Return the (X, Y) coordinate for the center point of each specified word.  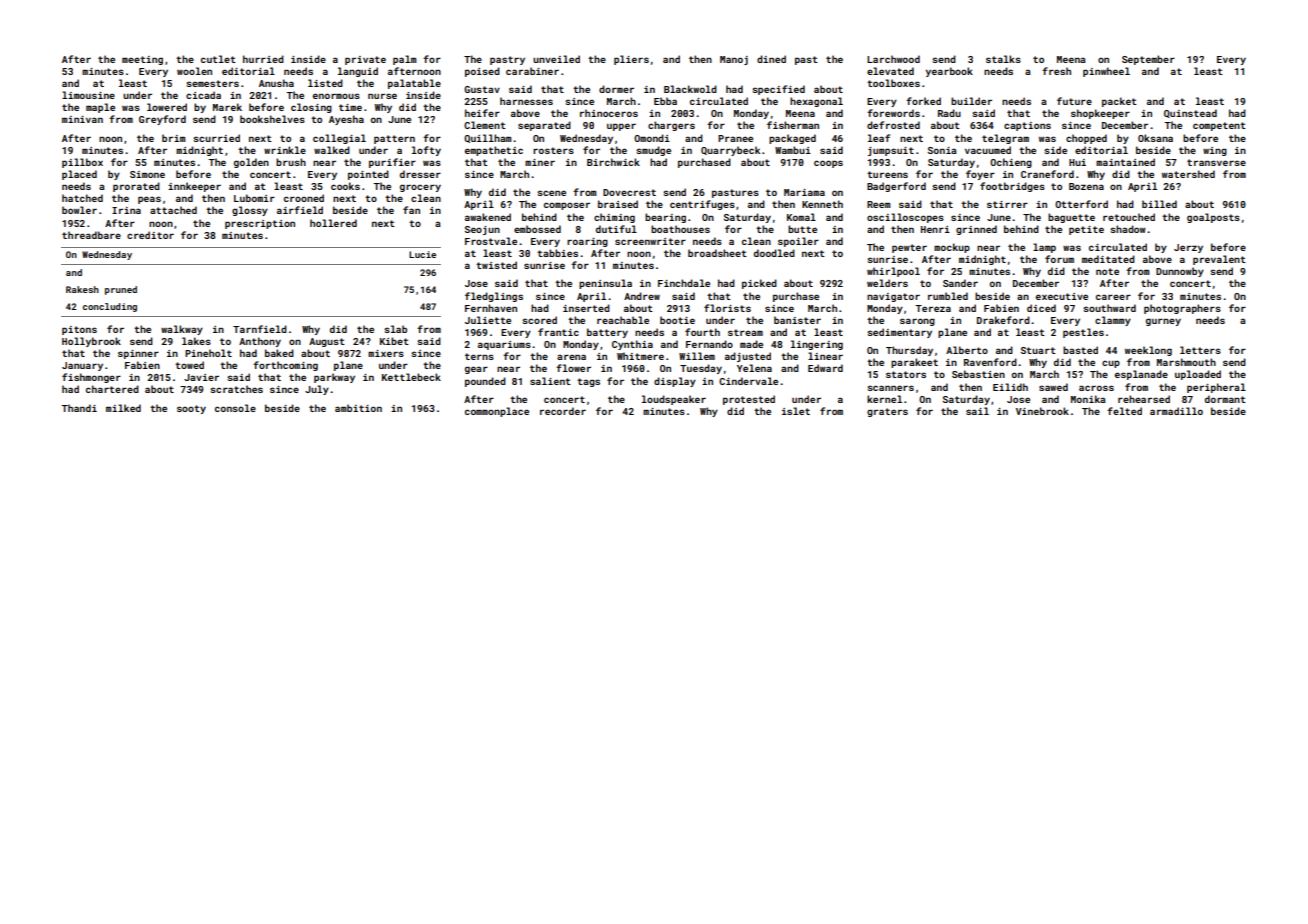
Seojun (482, 230)
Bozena (1086, 186)
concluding (110, 307)
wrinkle (285, 150)
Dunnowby (1180, 272)
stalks (1003, 59)
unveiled (556, 59)
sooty (191, 409)
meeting (142, 60)
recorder (563, 411)
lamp (1044, 248)
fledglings (494, 297)
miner (540, 162)
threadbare (91, 235)
